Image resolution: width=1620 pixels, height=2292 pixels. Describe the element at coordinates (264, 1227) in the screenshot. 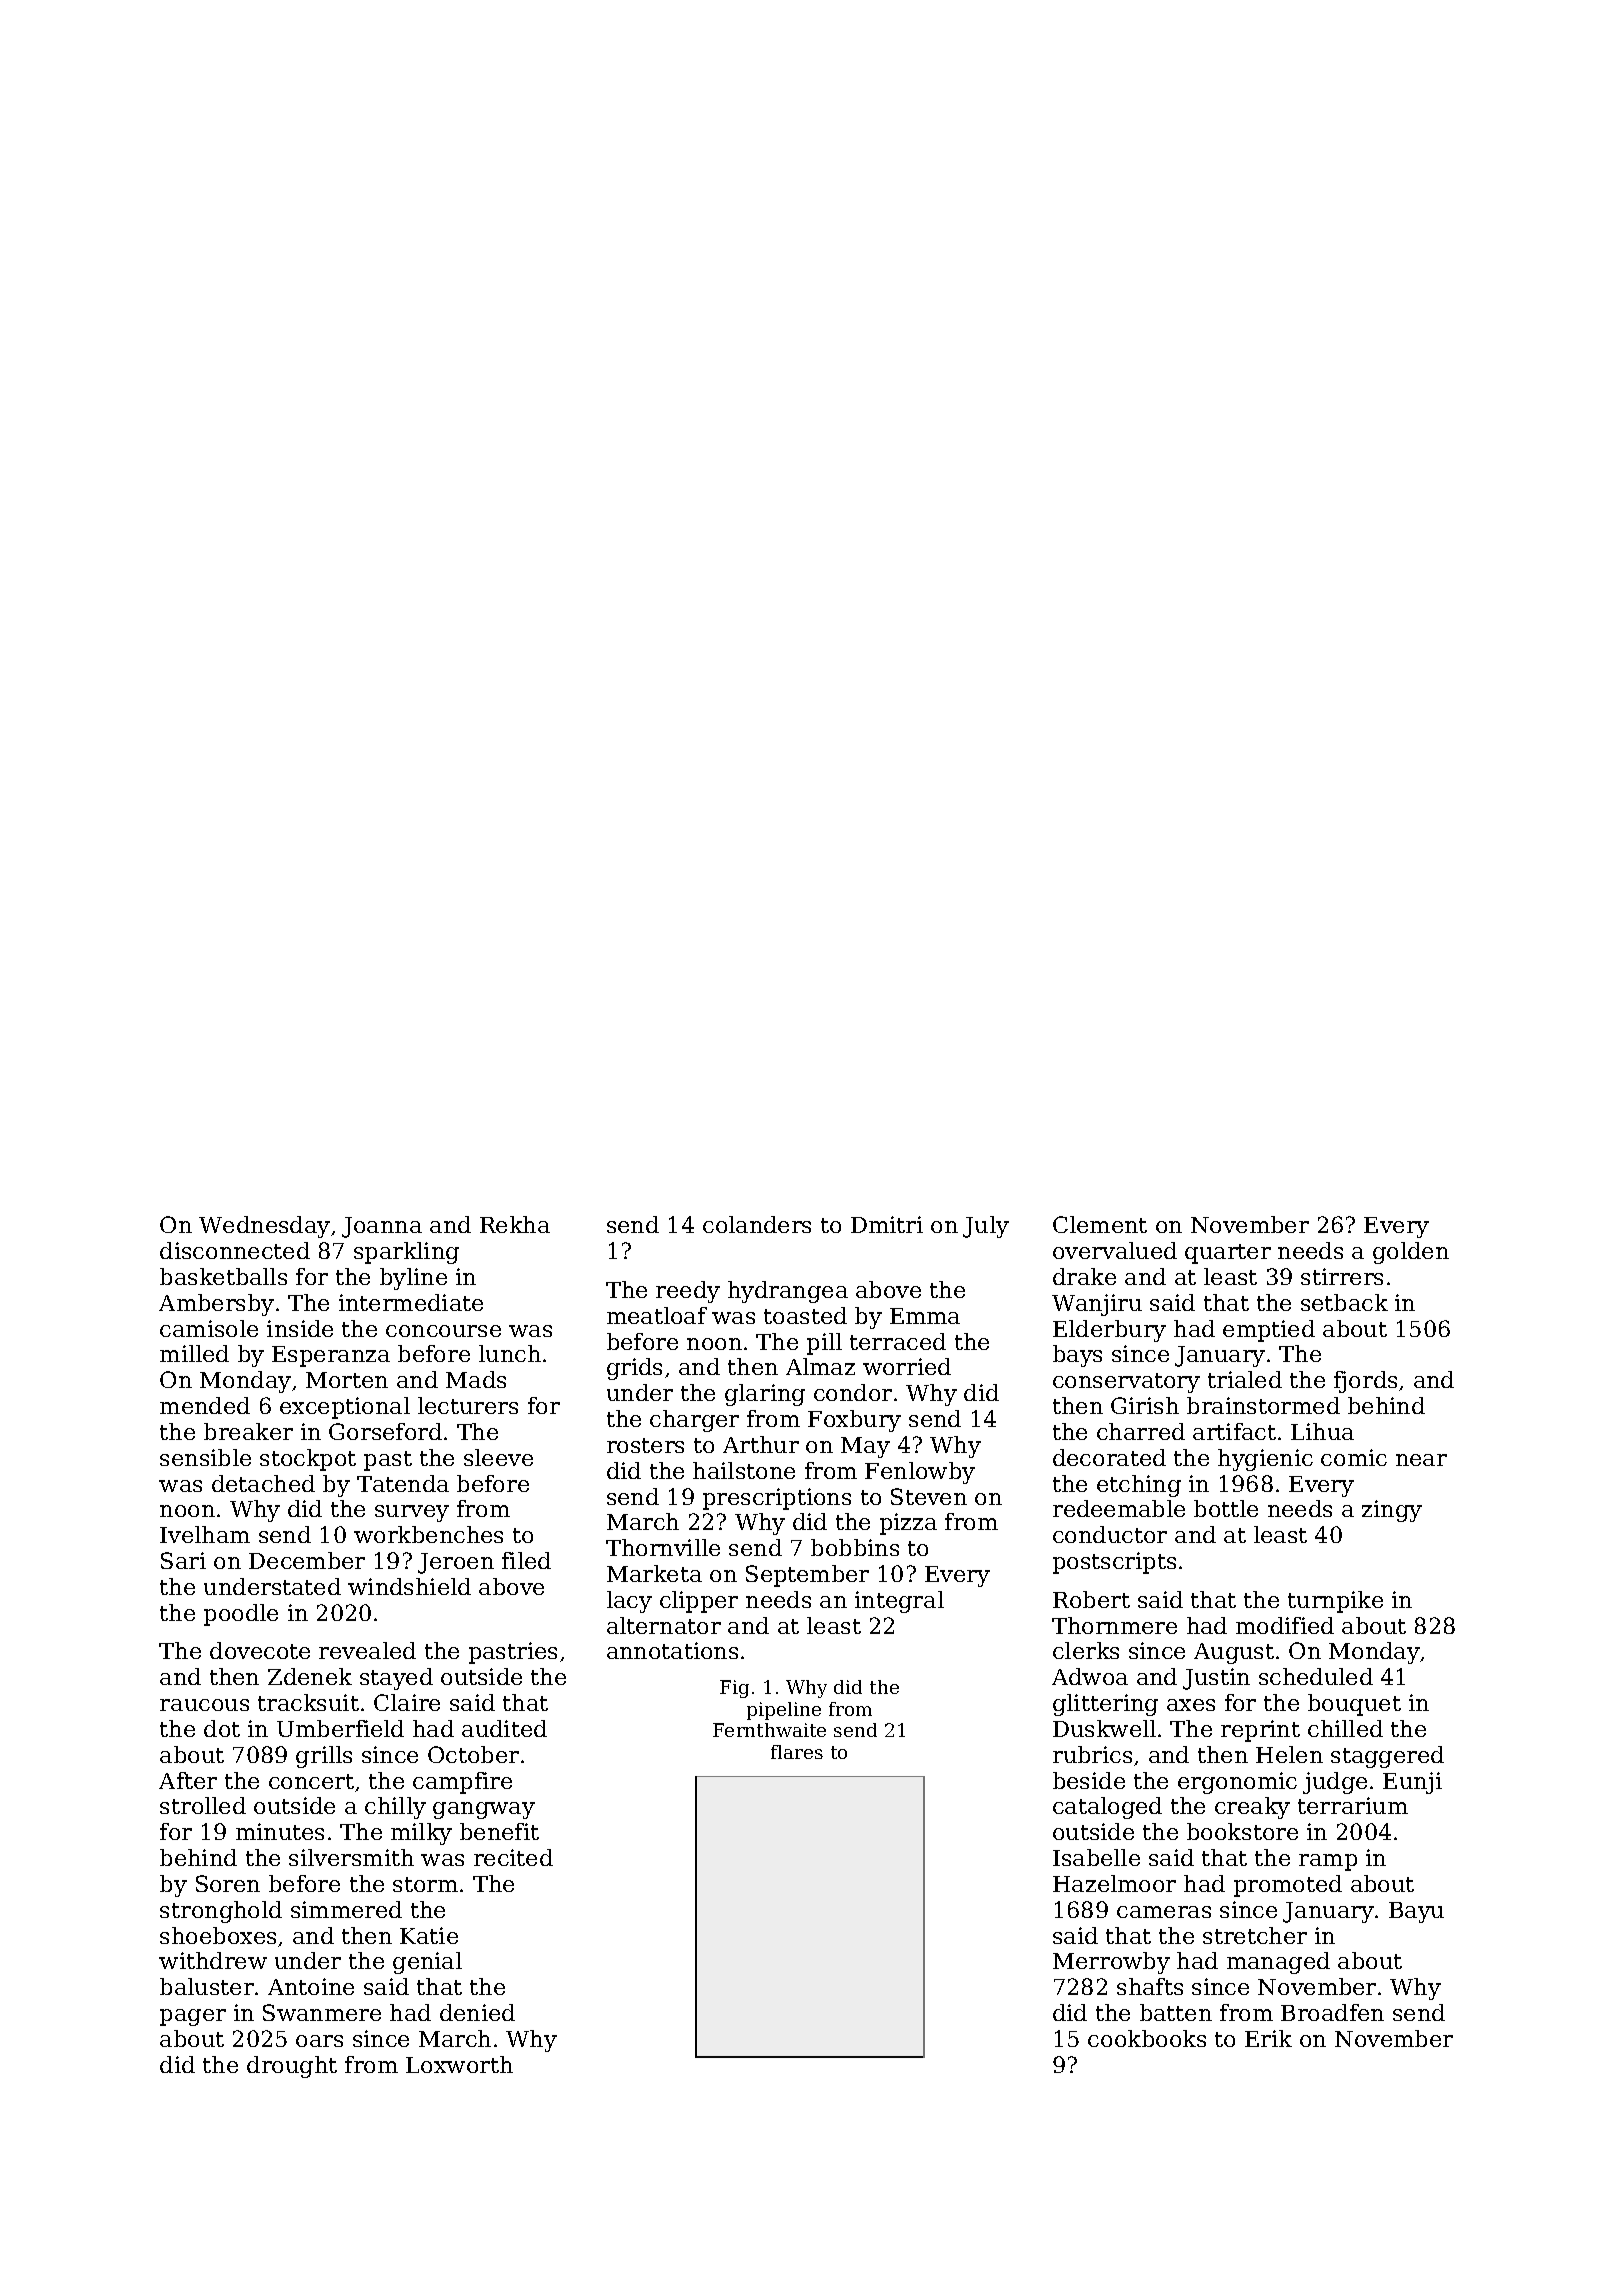

I see `Wednesday` at that location.
